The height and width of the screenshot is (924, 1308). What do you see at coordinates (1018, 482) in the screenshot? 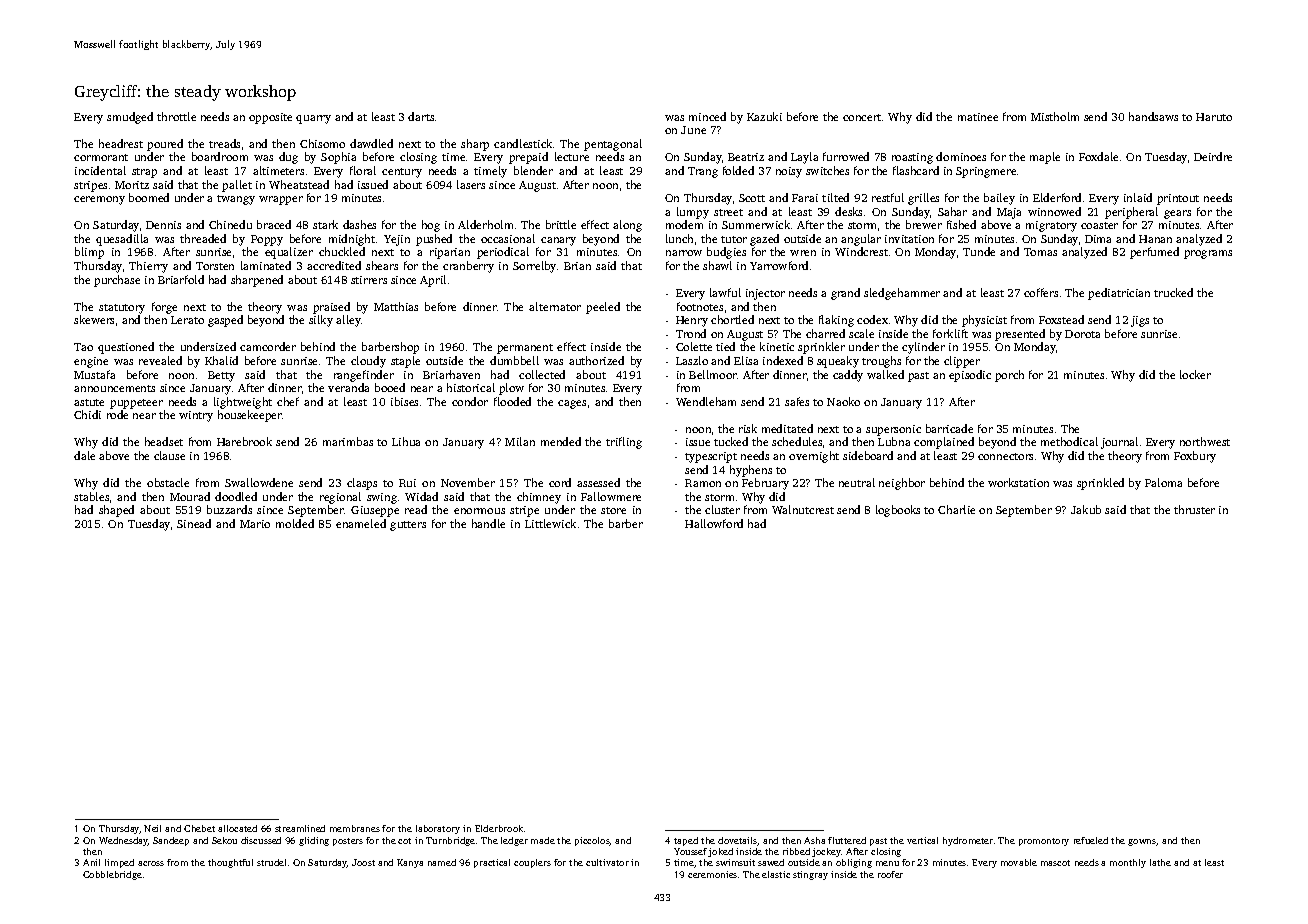
I see `workstation` at bounding box center [1018, 482].
